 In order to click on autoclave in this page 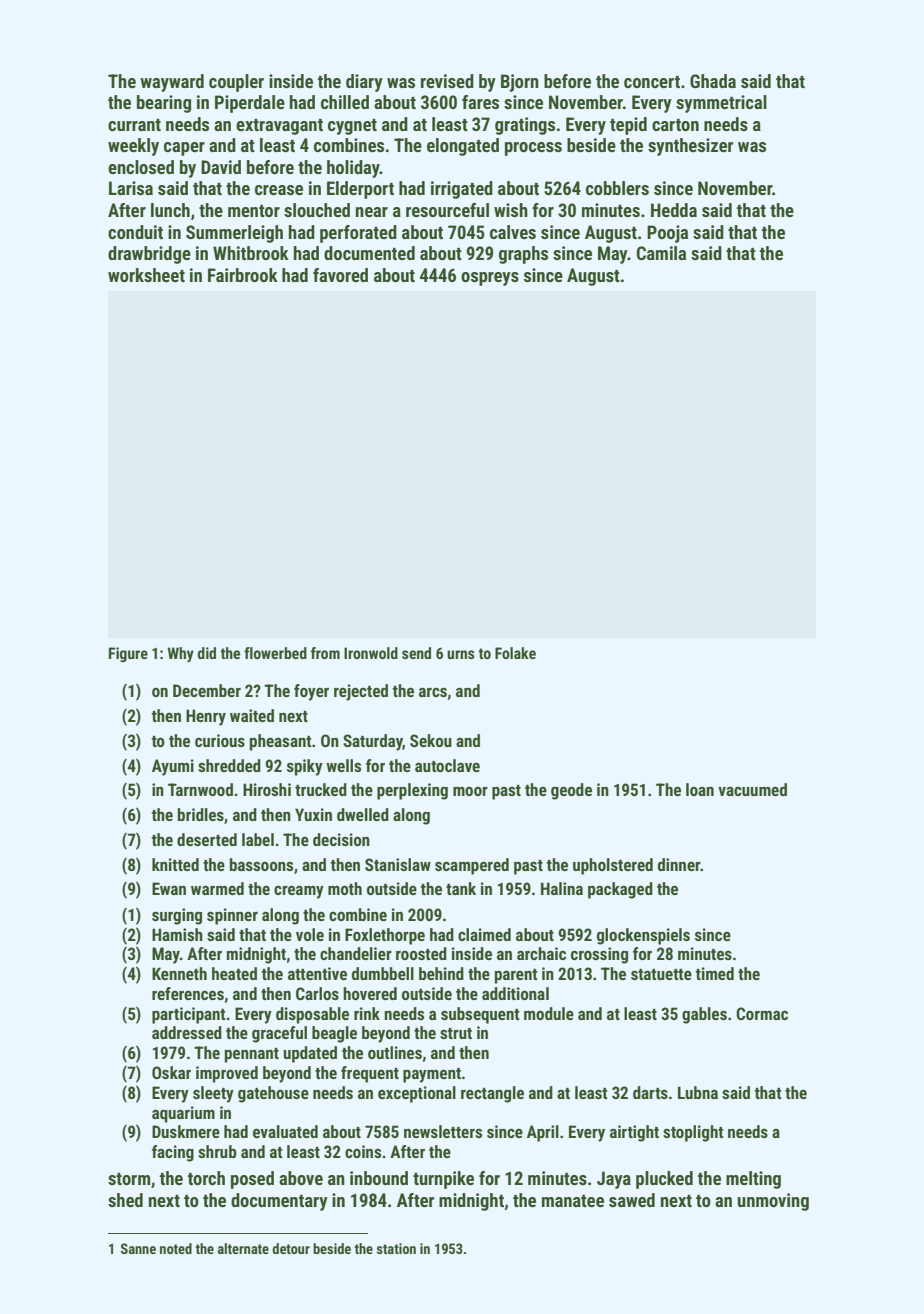, I will do `click(447, 765)`.
